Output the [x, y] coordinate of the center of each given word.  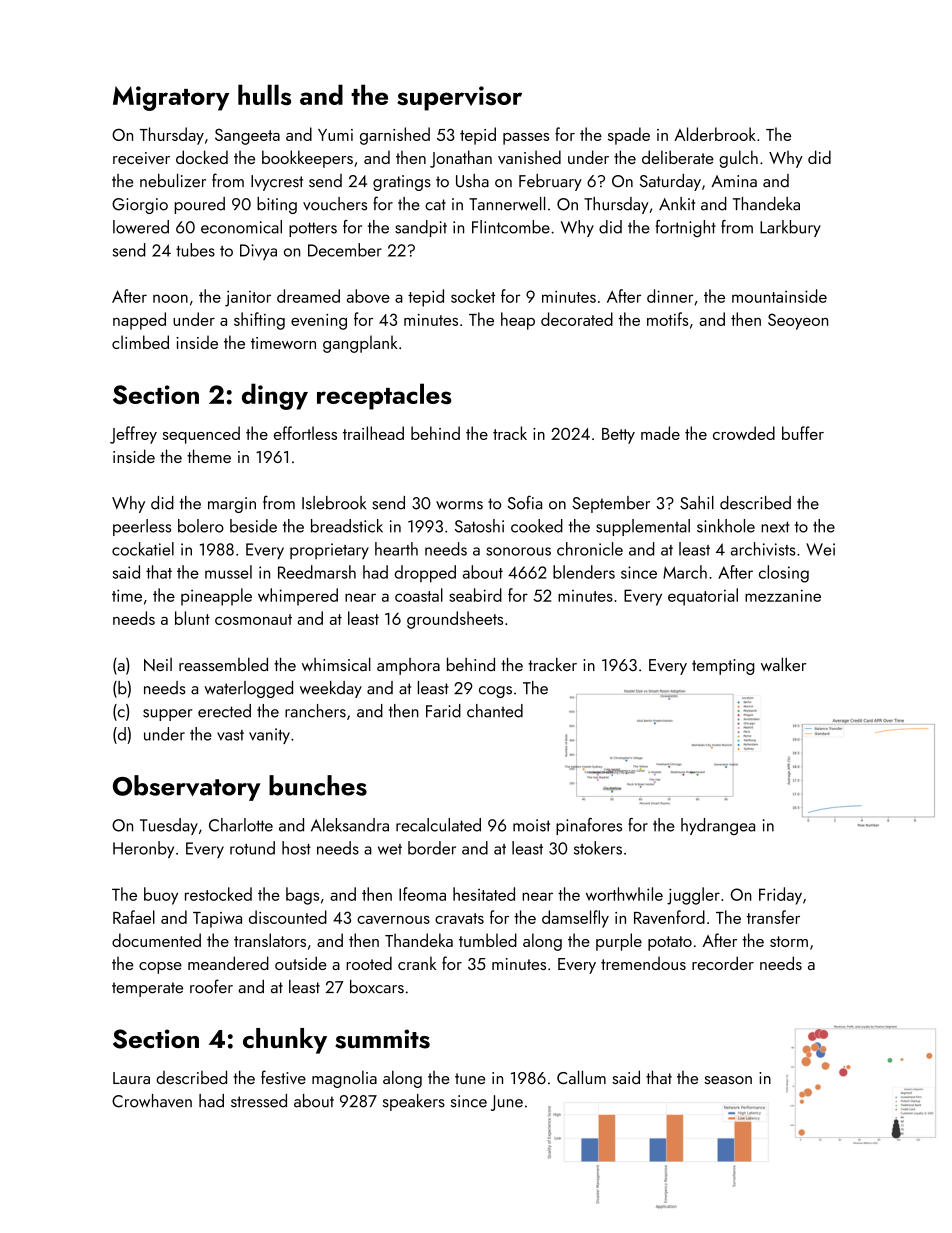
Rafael [134, 917]
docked [202, 157]
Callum [581, 1077]
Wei [820, 549]
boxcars [377, 987]
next [775, 527]
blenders [584, 572]
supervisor [459, 98]
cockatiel [143, 549]
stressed [259, 1101]
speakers [414, 1102]
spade [629, 136]
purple [619, 942]
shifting [259, 321]
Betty [618, 436]
